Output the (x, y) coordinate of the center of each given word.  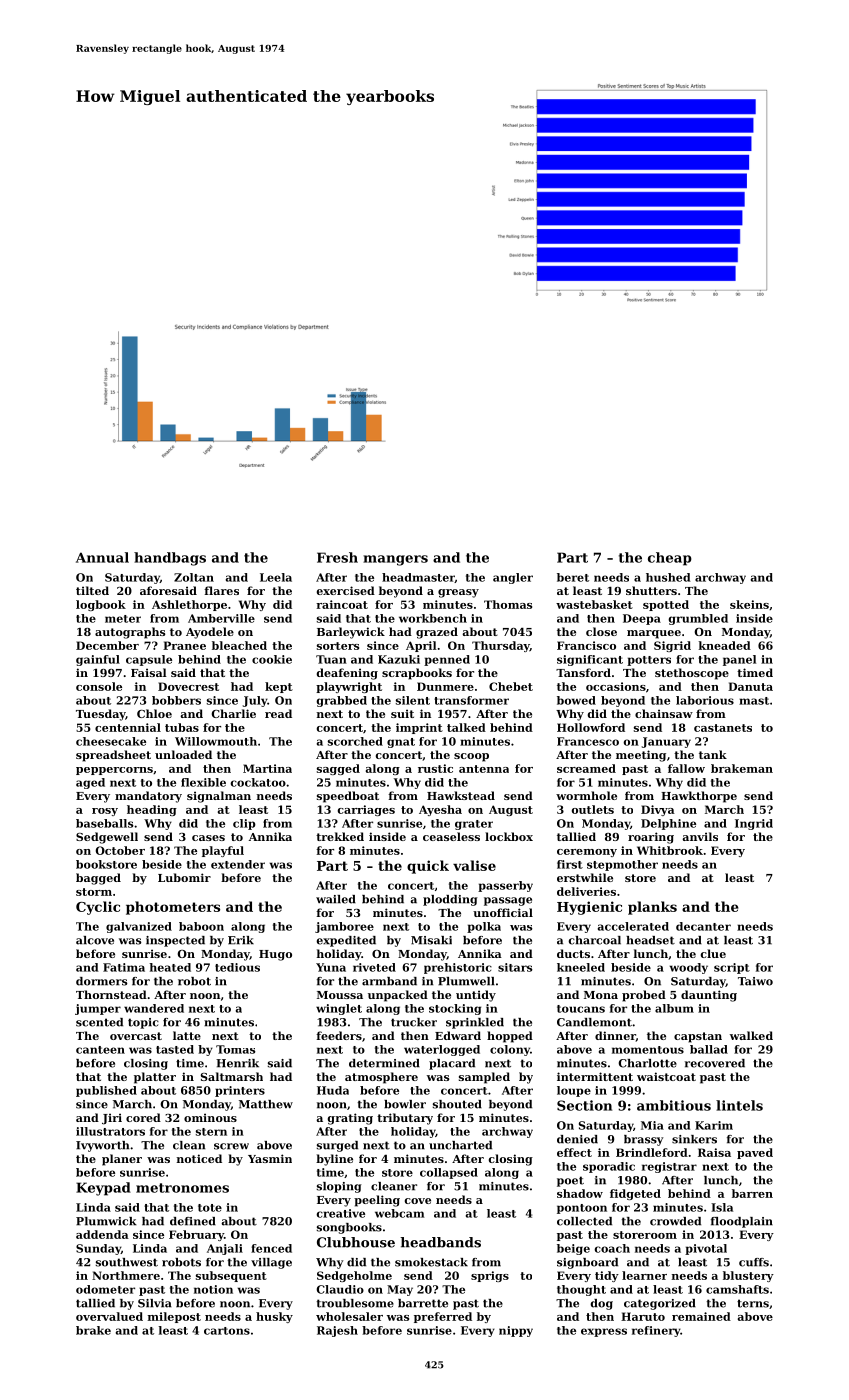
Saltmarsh (232, 1076)
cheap (670, 559)
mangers (395, 560)
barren (752, 1193)
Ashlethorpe (189, 605)
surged (337, 1146)
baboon (201, 926)
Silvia (155, 1303)
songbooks (349, 1228)
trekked (340, 836)
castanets (723, 728)
